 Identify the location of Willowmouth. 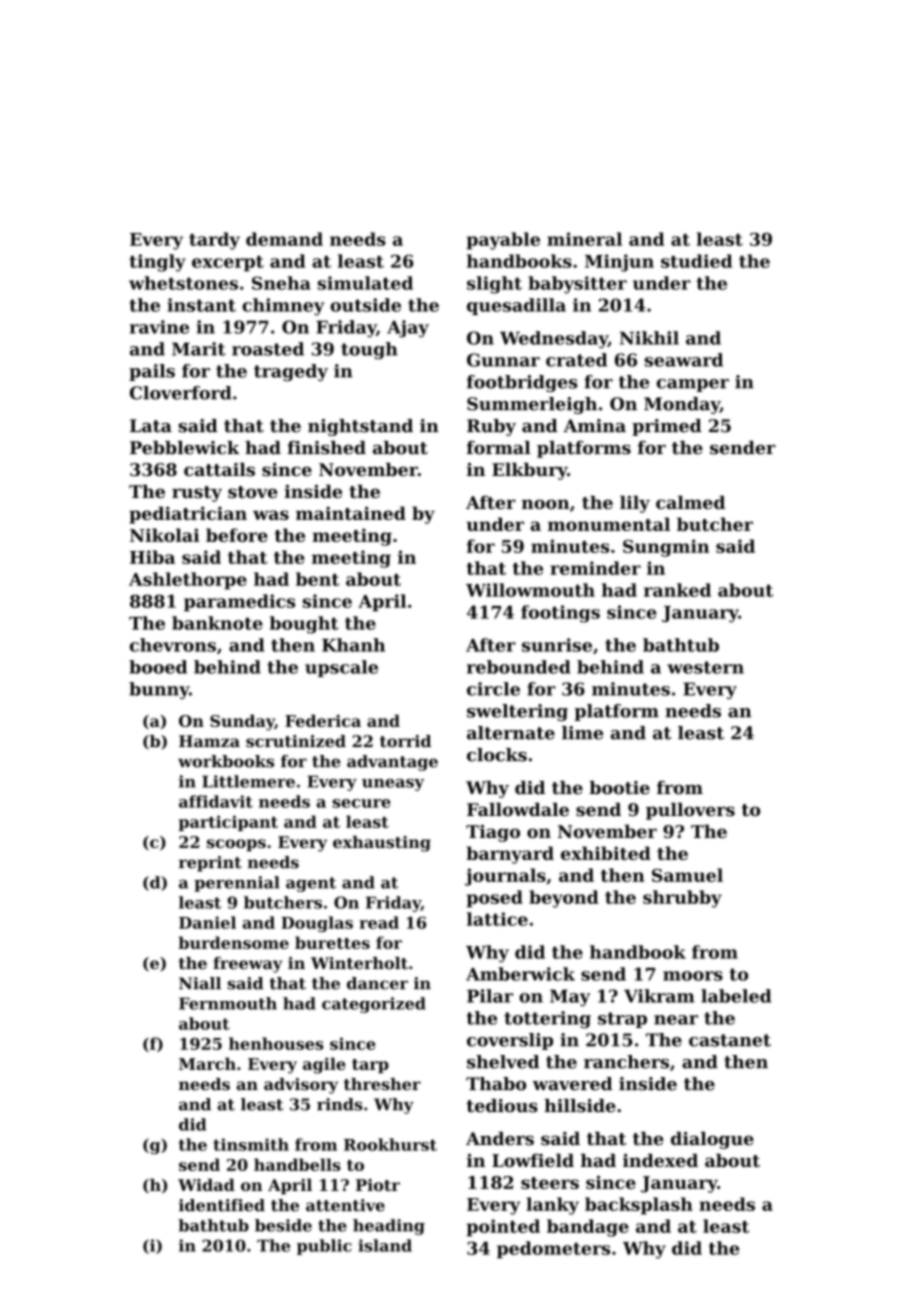
(530, 590).
